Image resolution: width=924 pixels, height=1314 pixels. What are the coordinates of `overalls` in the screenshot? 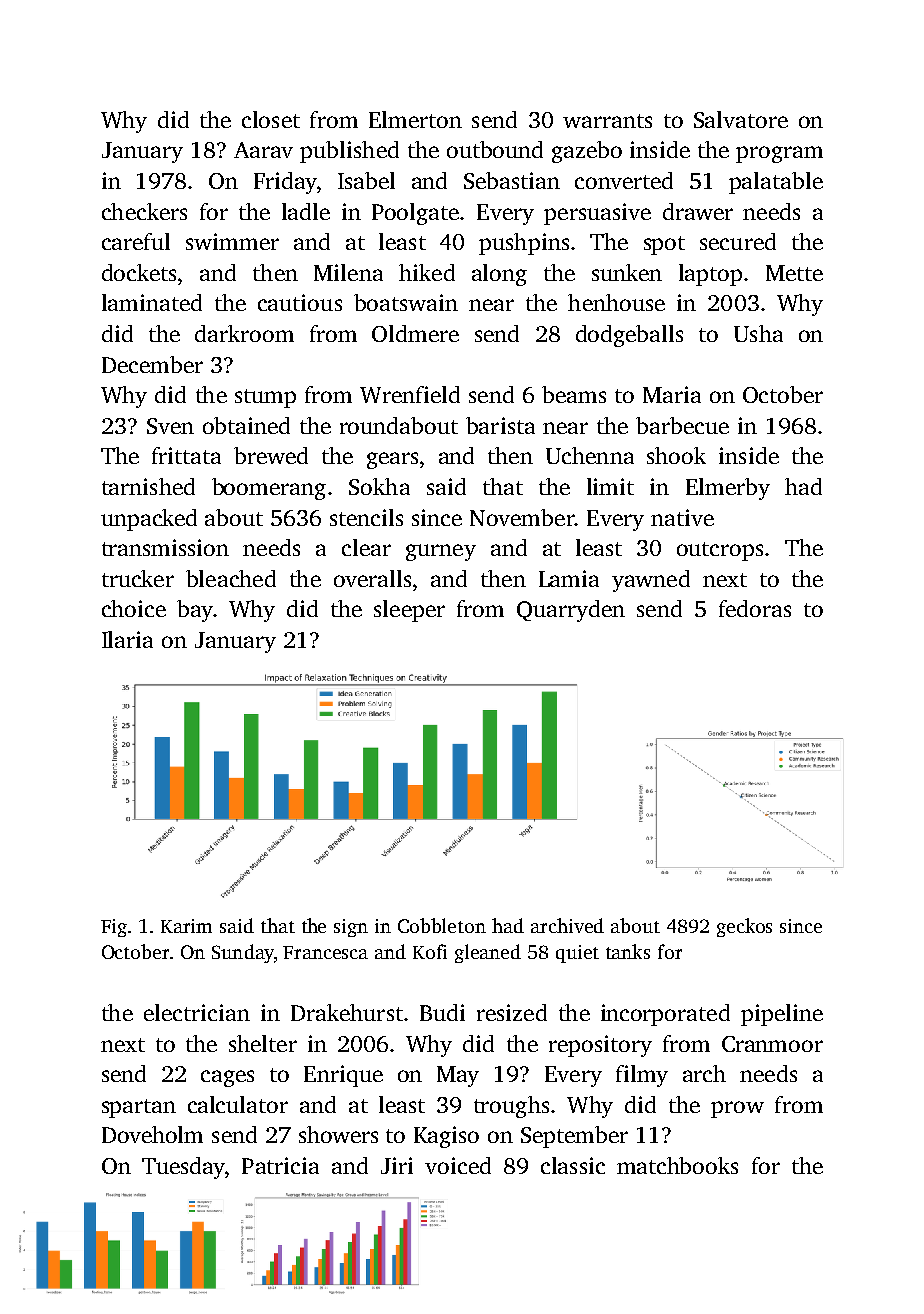 It's located at (372, 578).
